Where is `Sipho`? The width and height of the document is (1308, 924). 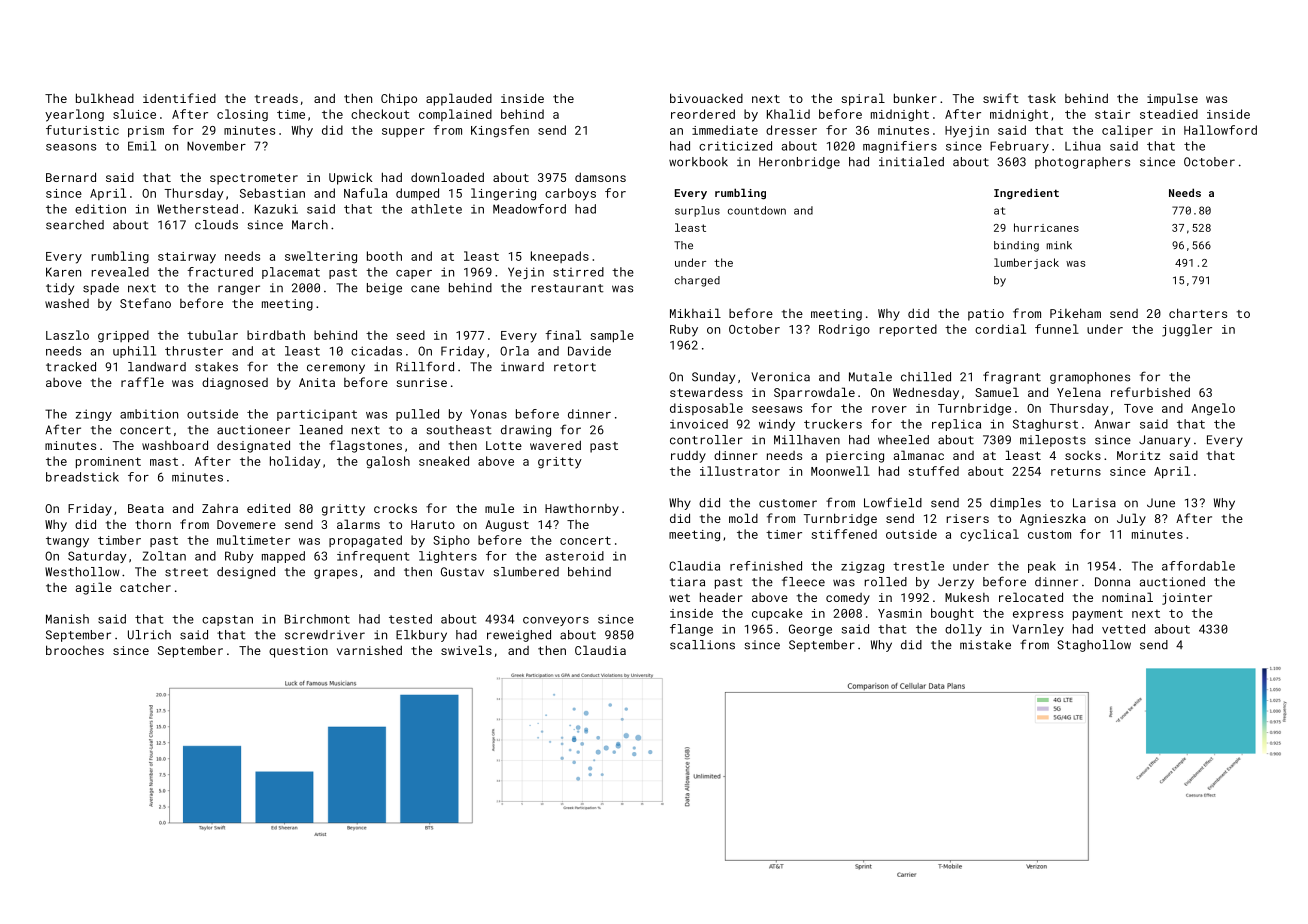
Sipho is located at coordinates (451, 541).
